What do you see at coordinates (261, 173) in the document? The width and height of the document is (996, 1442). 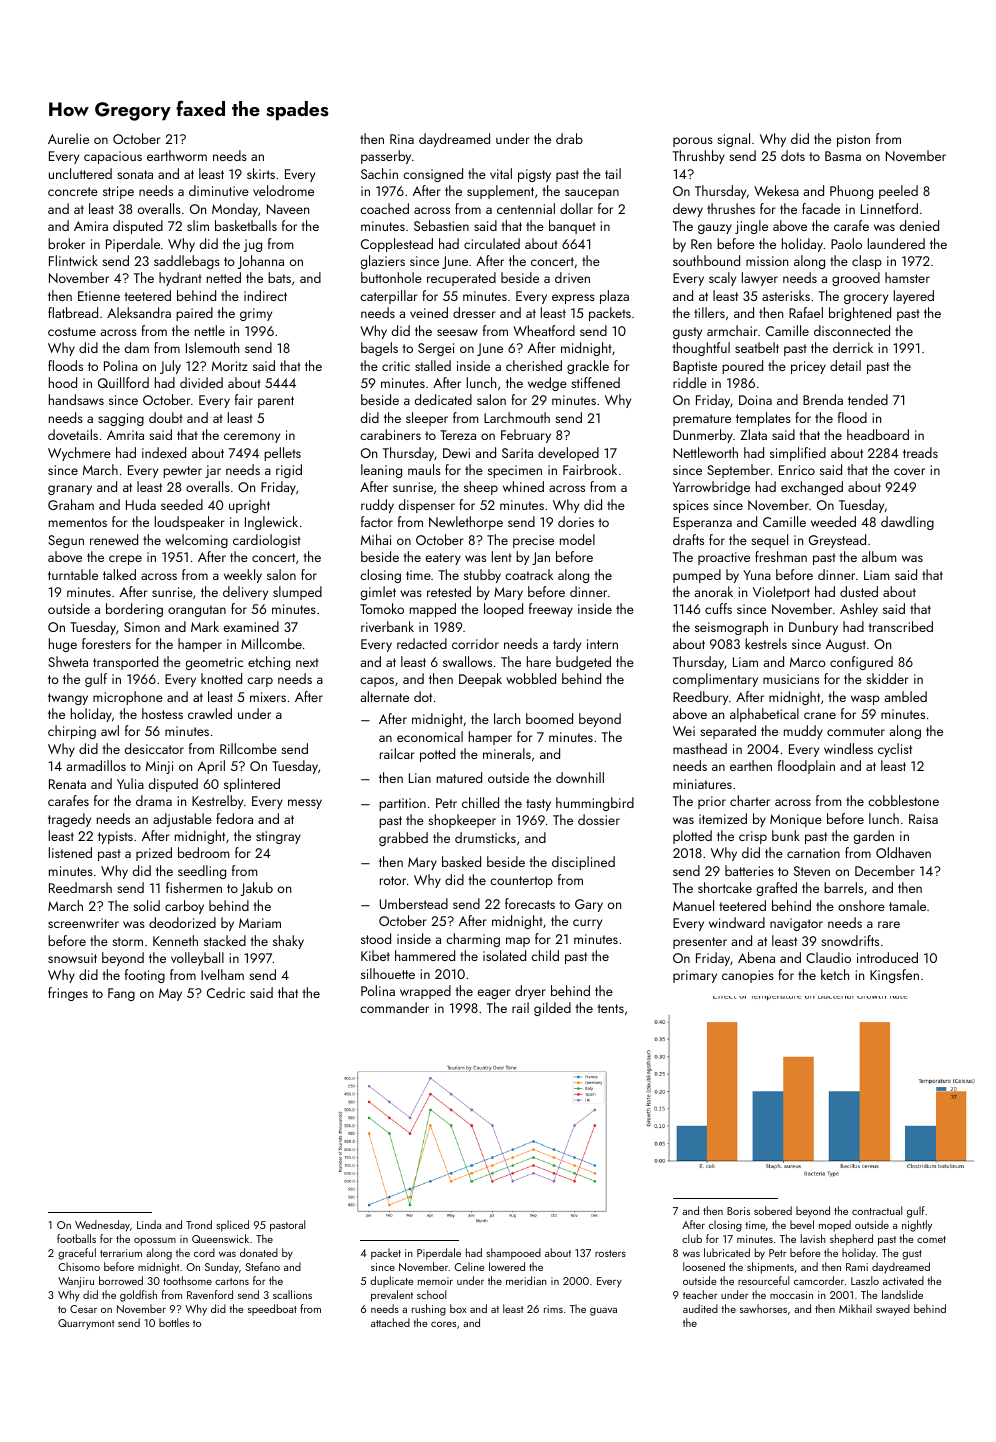 I see `skirts` at bounding box center [261, 173].
